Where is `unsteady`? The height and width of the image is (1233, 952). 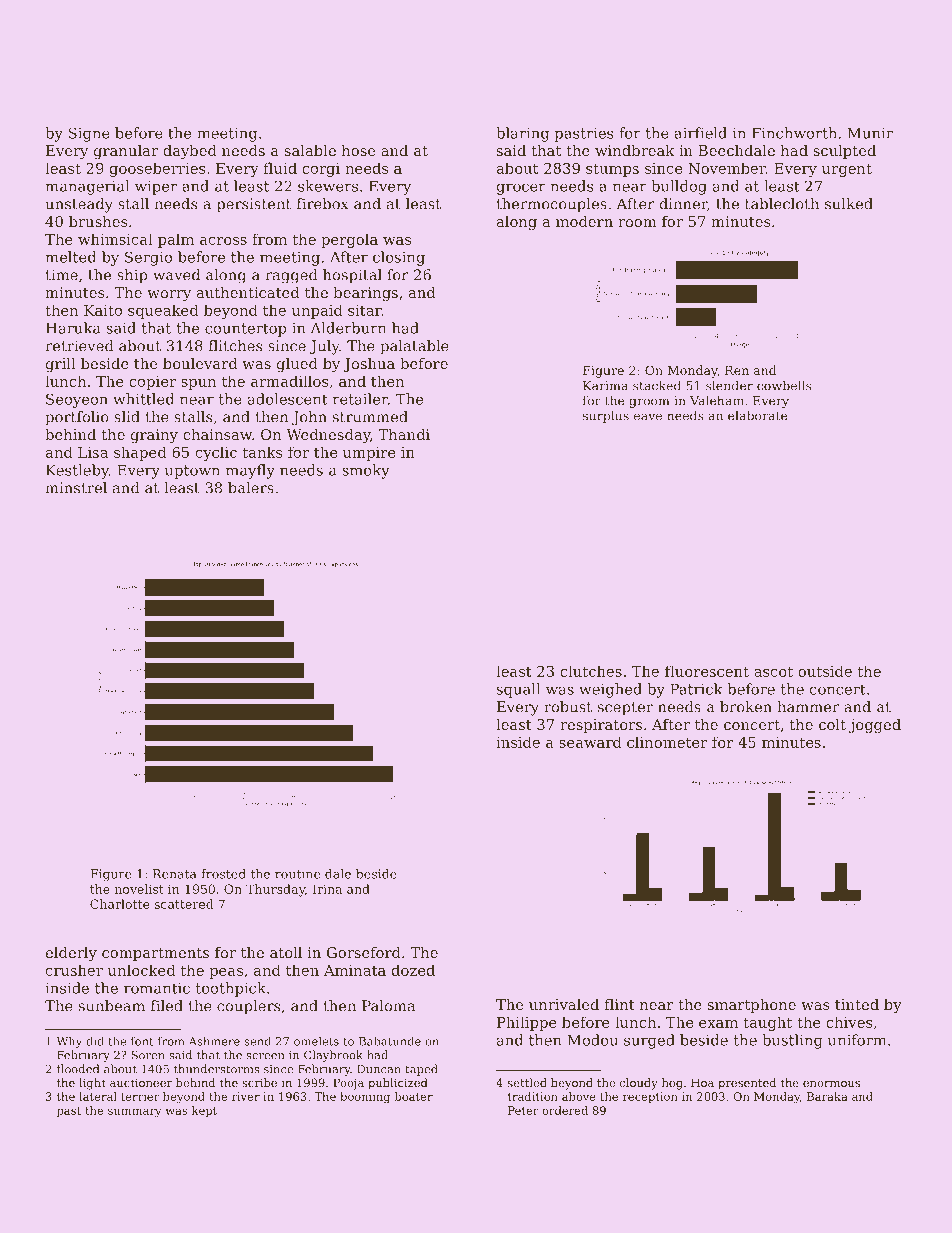
unsteady is located at coordinates (79, 205).
